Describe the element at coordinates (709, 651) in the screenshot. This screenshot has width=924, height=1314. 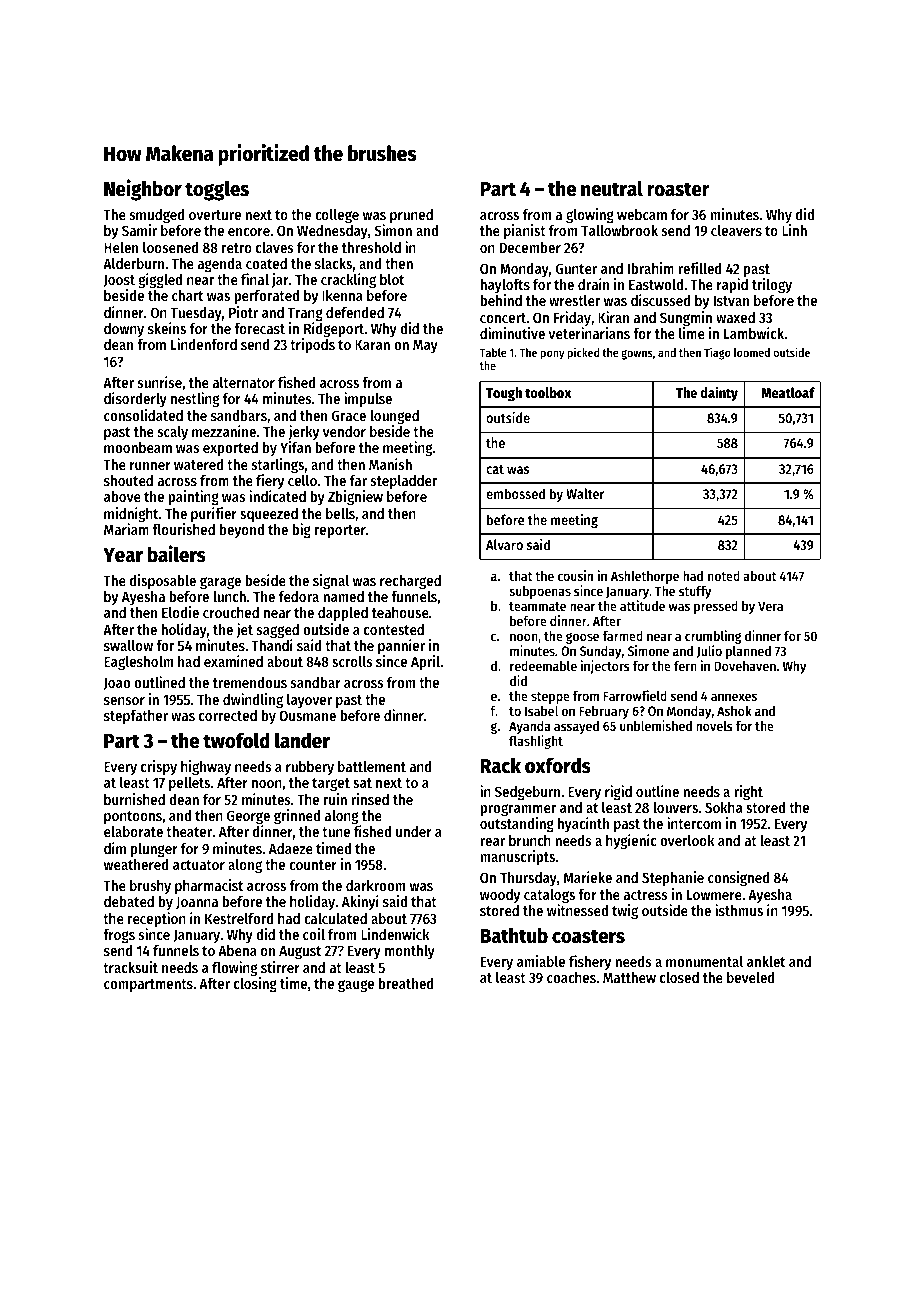
I see `Julio` at that location.
